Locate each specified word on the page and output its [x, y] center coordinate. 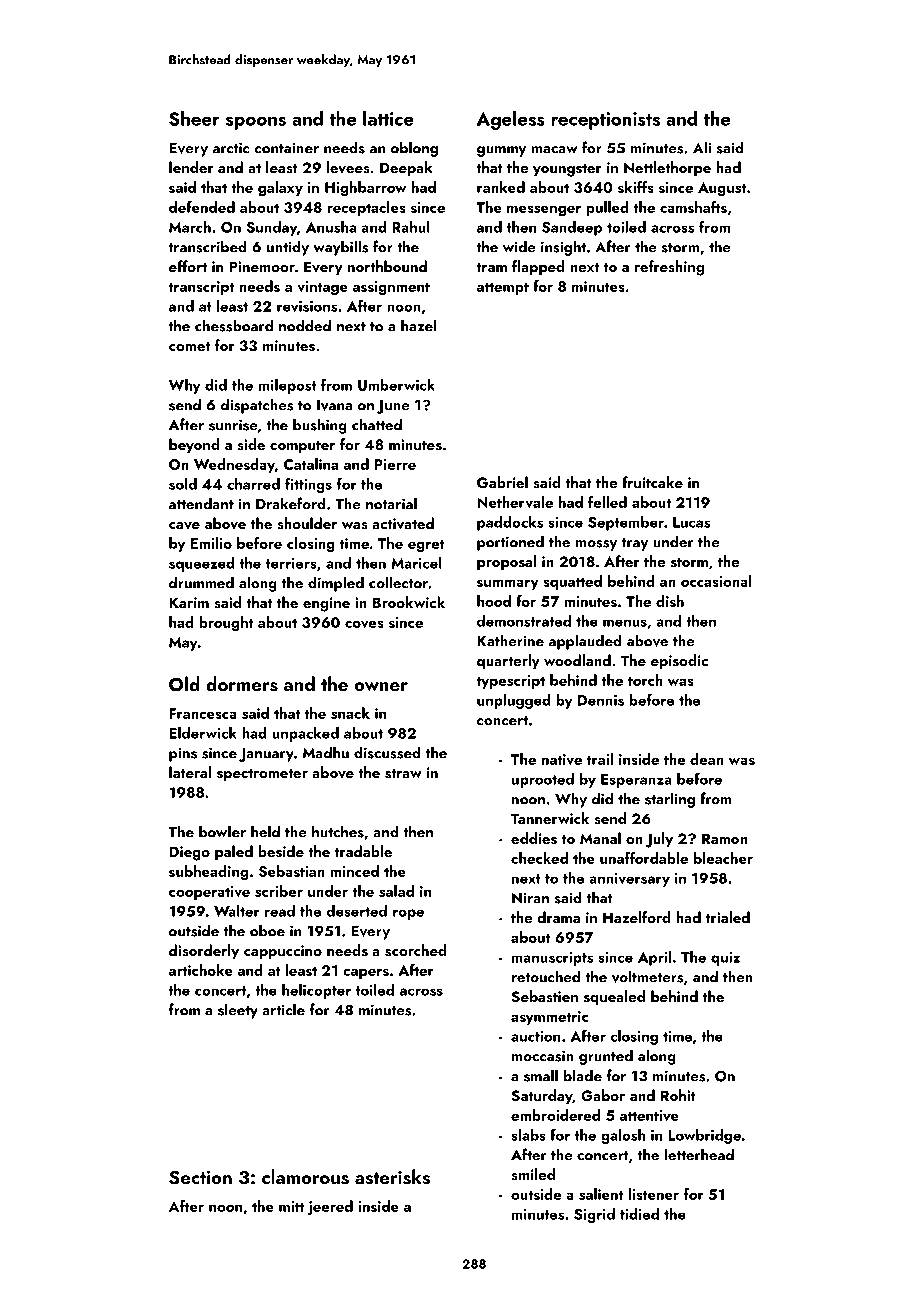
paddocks [510, 523]
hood [494, 601]
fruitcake [652, 482]
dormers [242, 684]
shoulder [307, 523]
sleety [238, 1011]
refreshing [669, 268]
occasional [716, 581]
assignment [391, 288]
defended [202, 207]
